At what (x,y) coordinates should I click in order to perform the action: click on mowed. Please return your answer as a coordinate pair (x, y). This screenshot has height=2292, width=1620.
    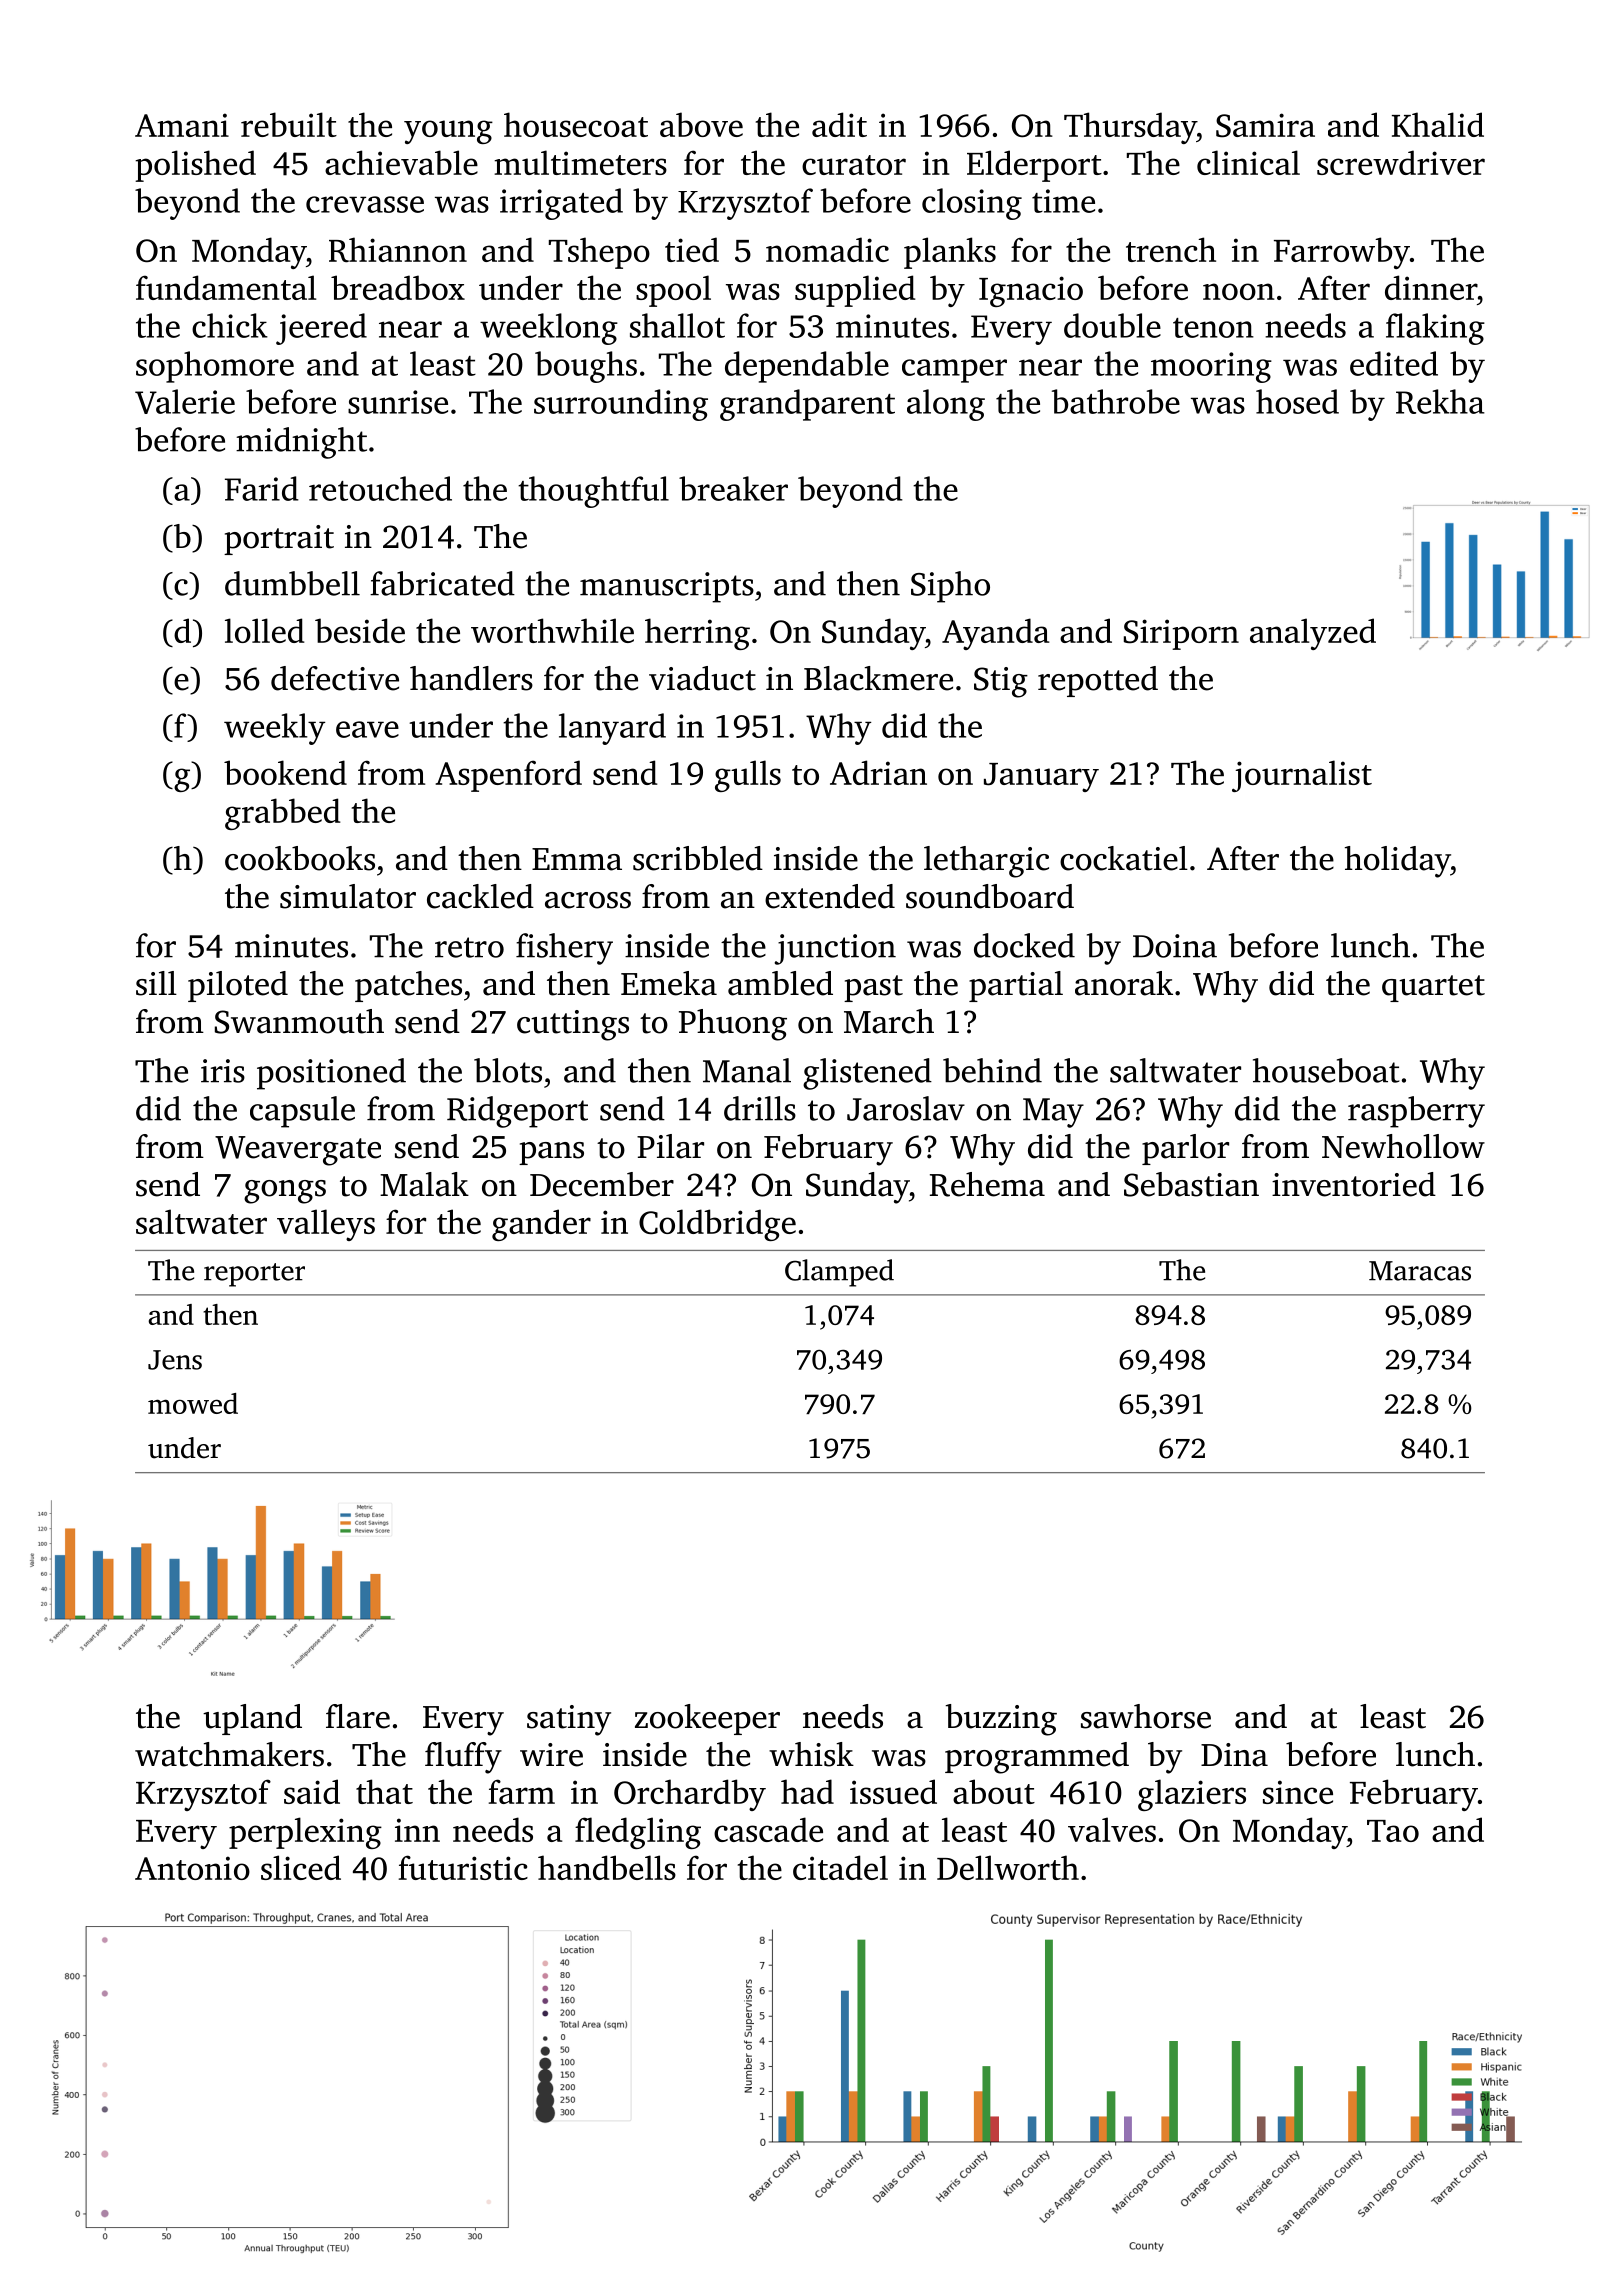
    Looking at the image, I should click on (193, 1403).
